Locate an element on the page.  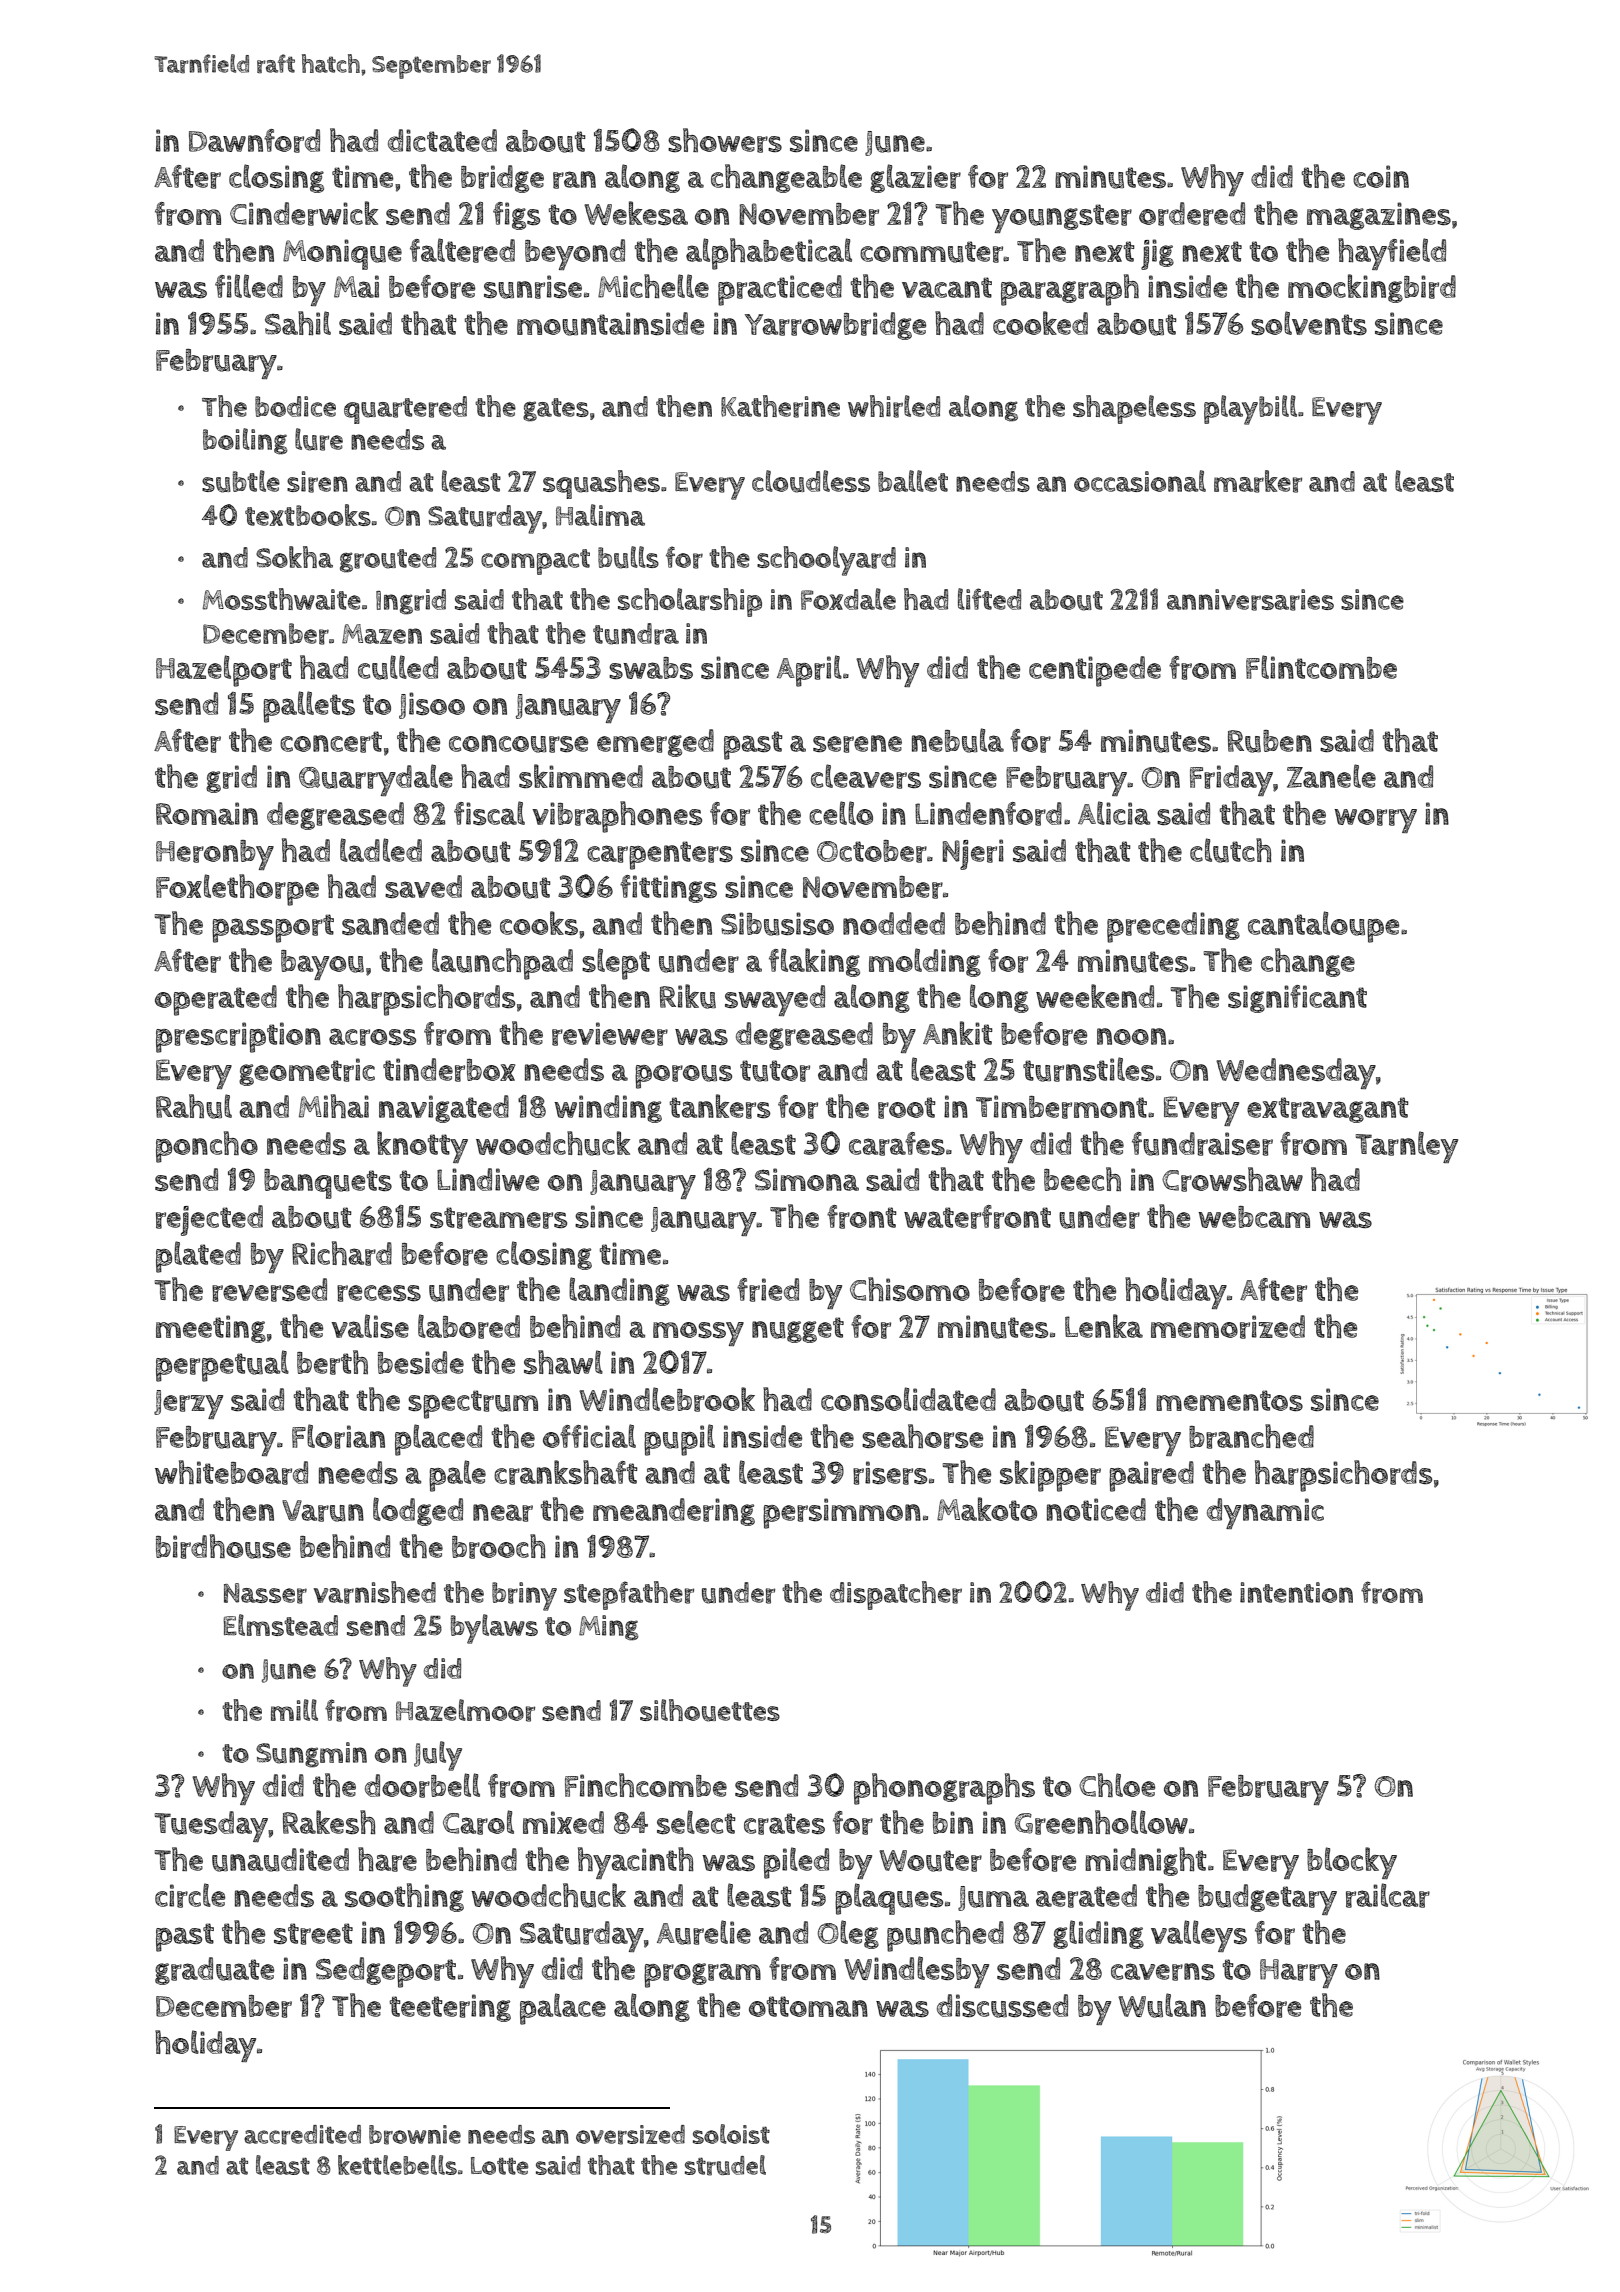
dictated is located at coordinates (442, 140).
